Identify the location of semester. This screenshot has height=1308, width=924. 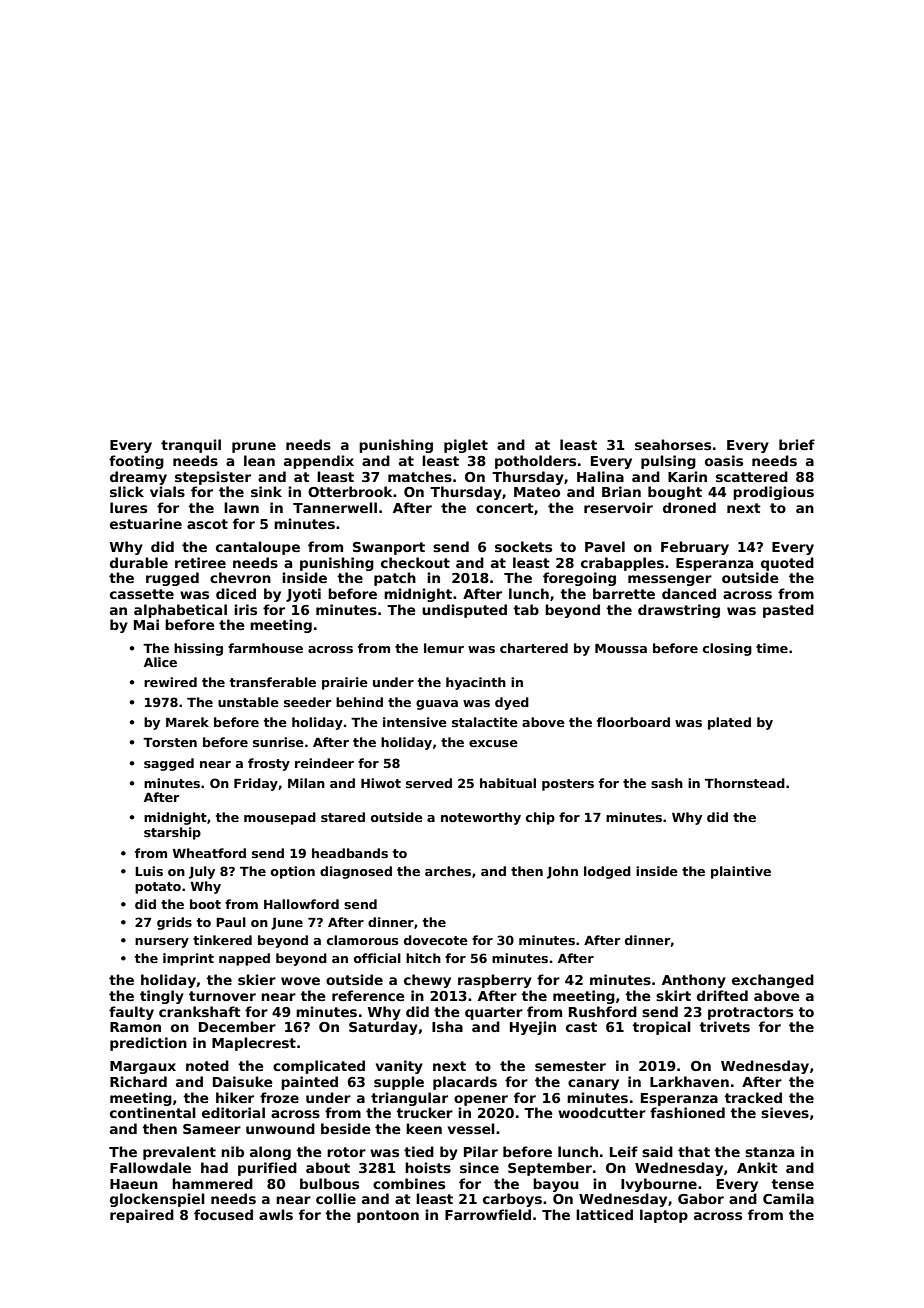
(570, 1066).
